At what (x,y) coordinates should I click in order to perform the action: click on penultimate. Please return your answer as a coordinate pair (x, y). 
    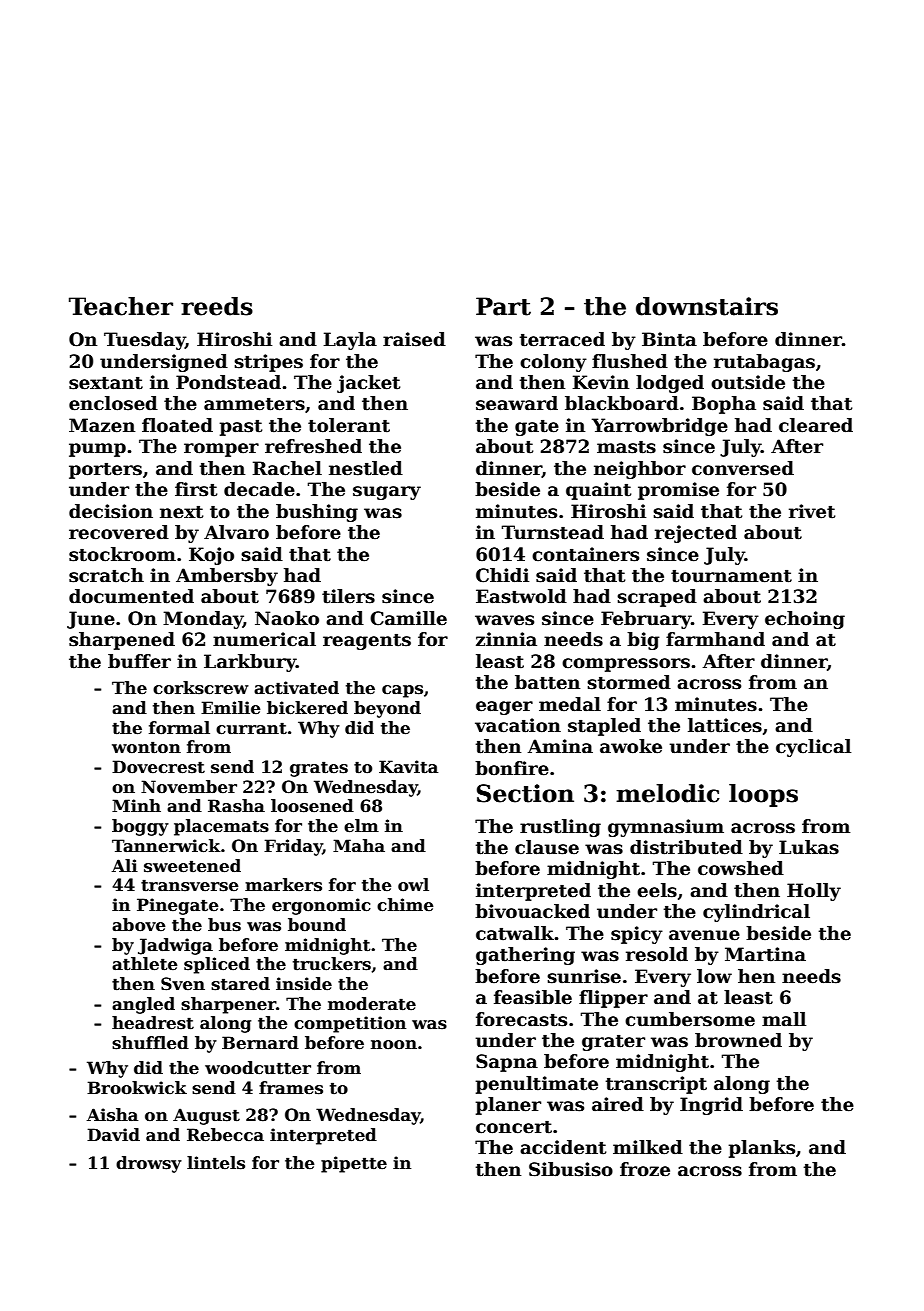
    Looking at the image, I should click on (537, 1085).
